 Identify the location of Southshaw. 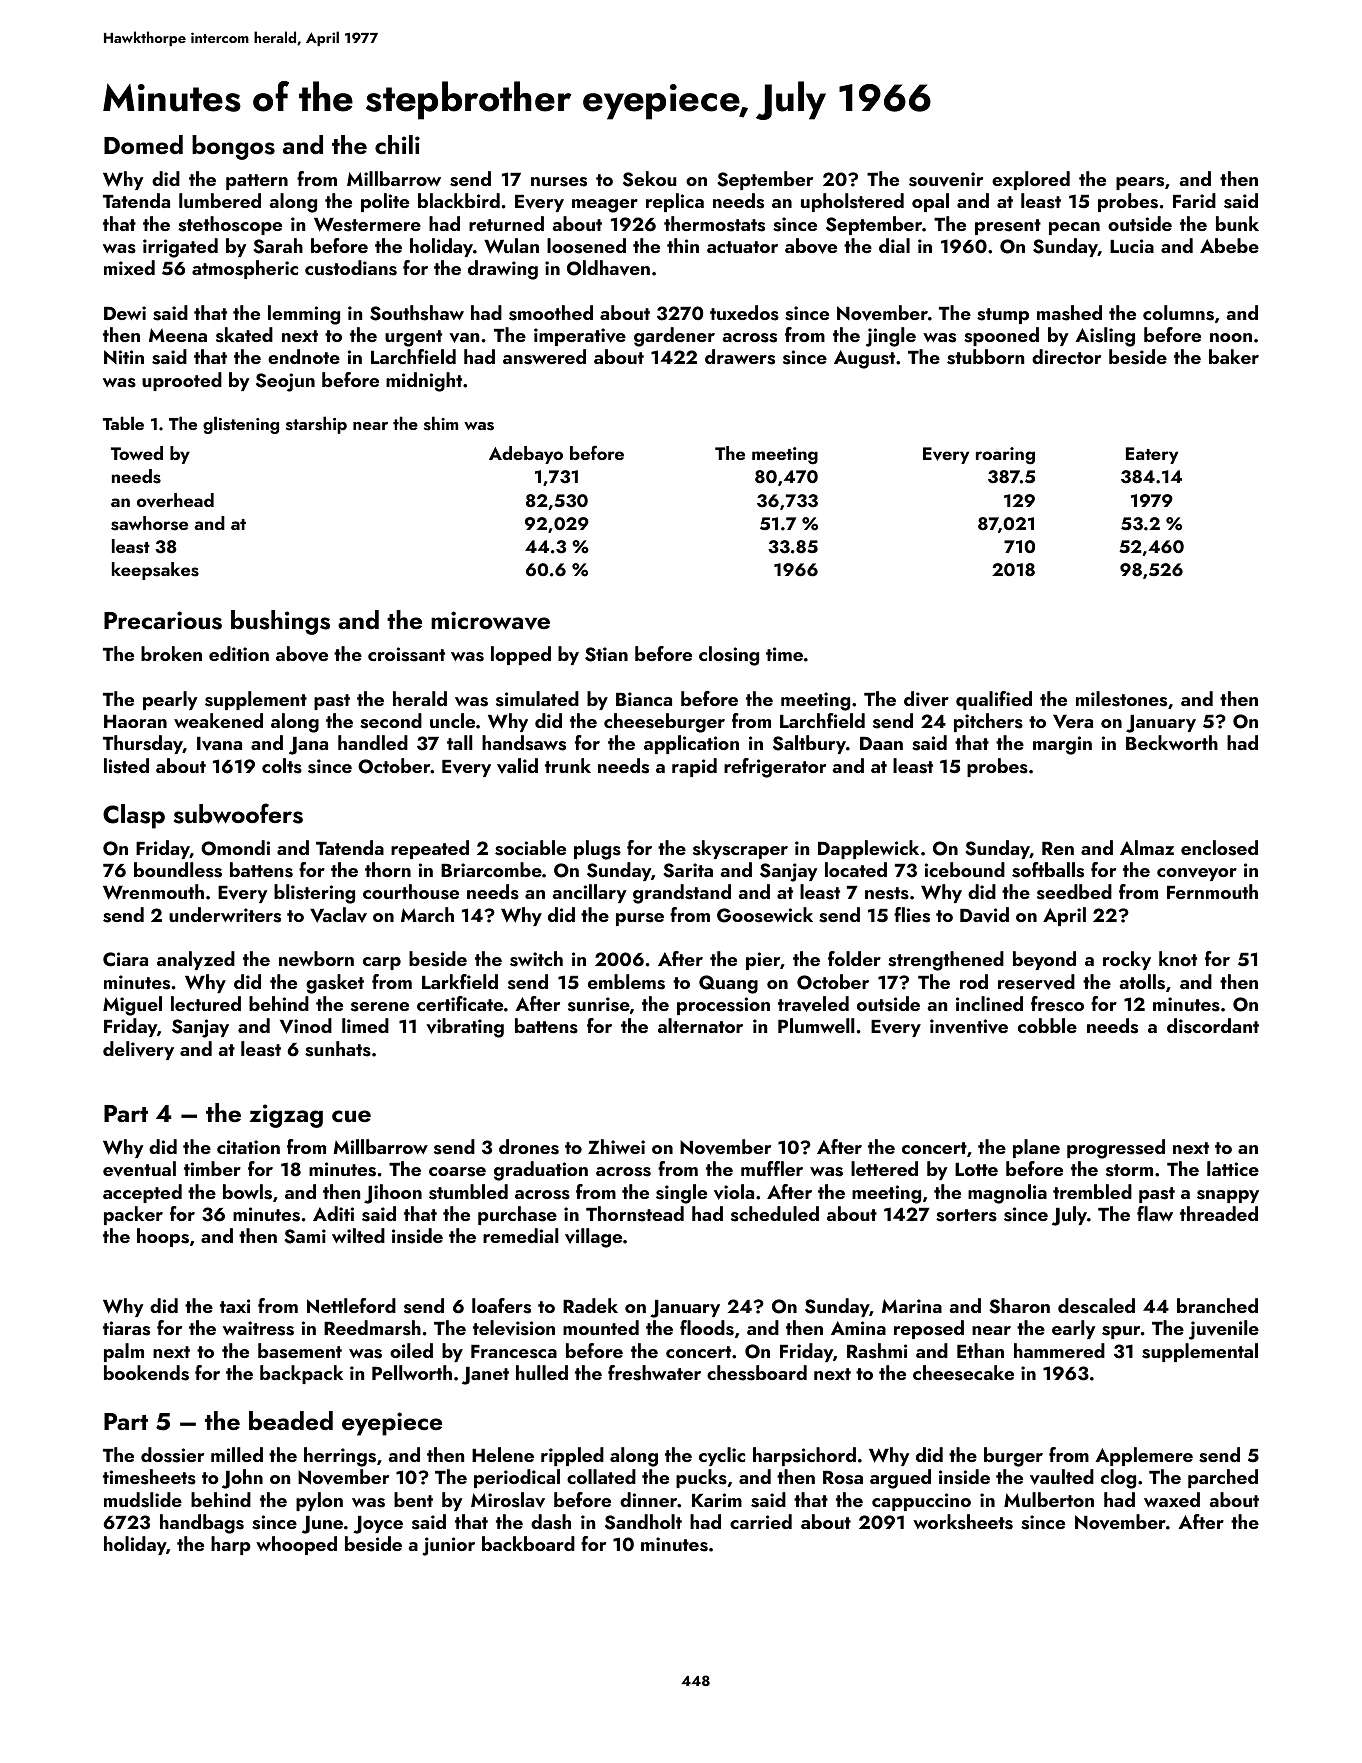
(417, 313).
